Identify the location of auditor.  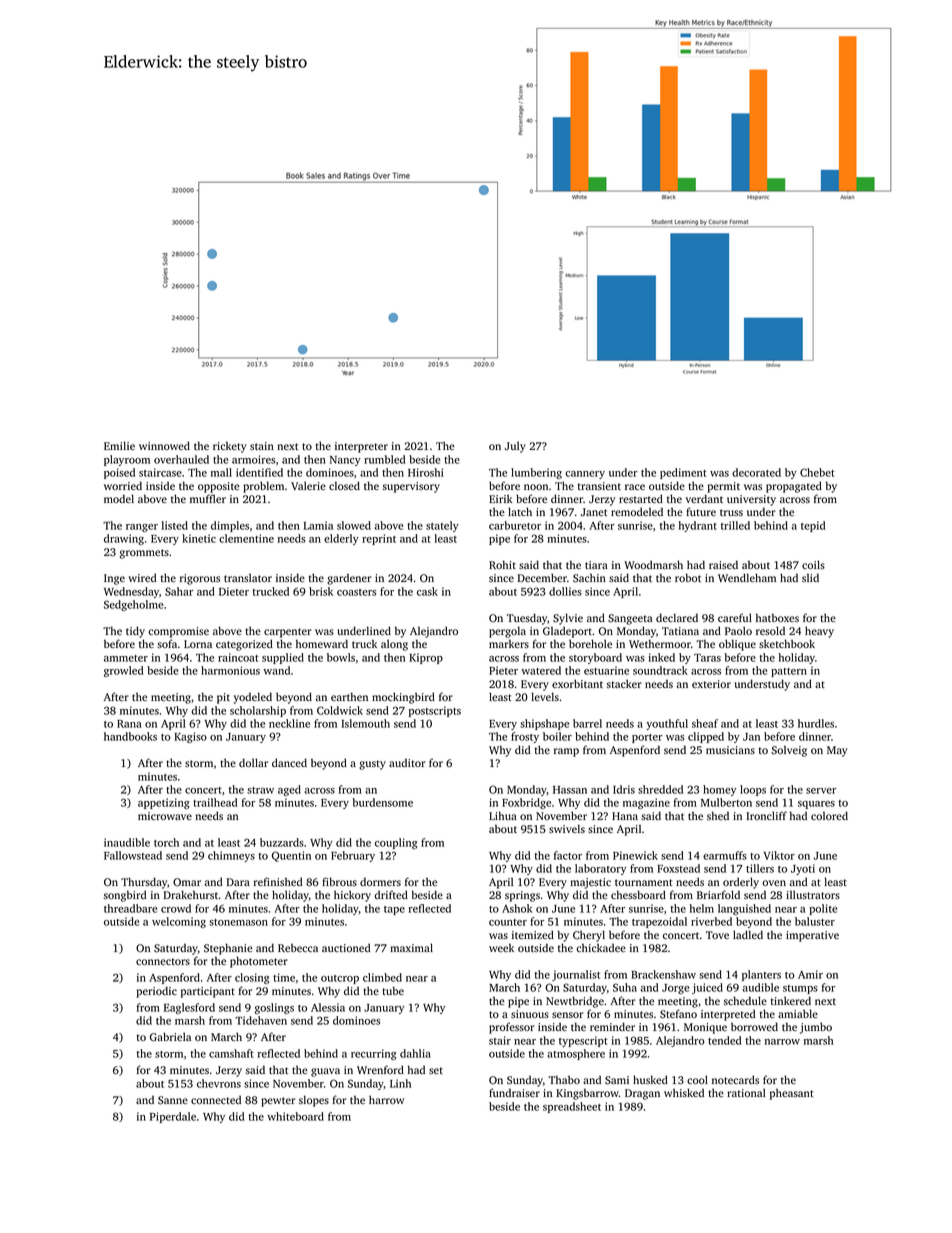
(407, 763).
